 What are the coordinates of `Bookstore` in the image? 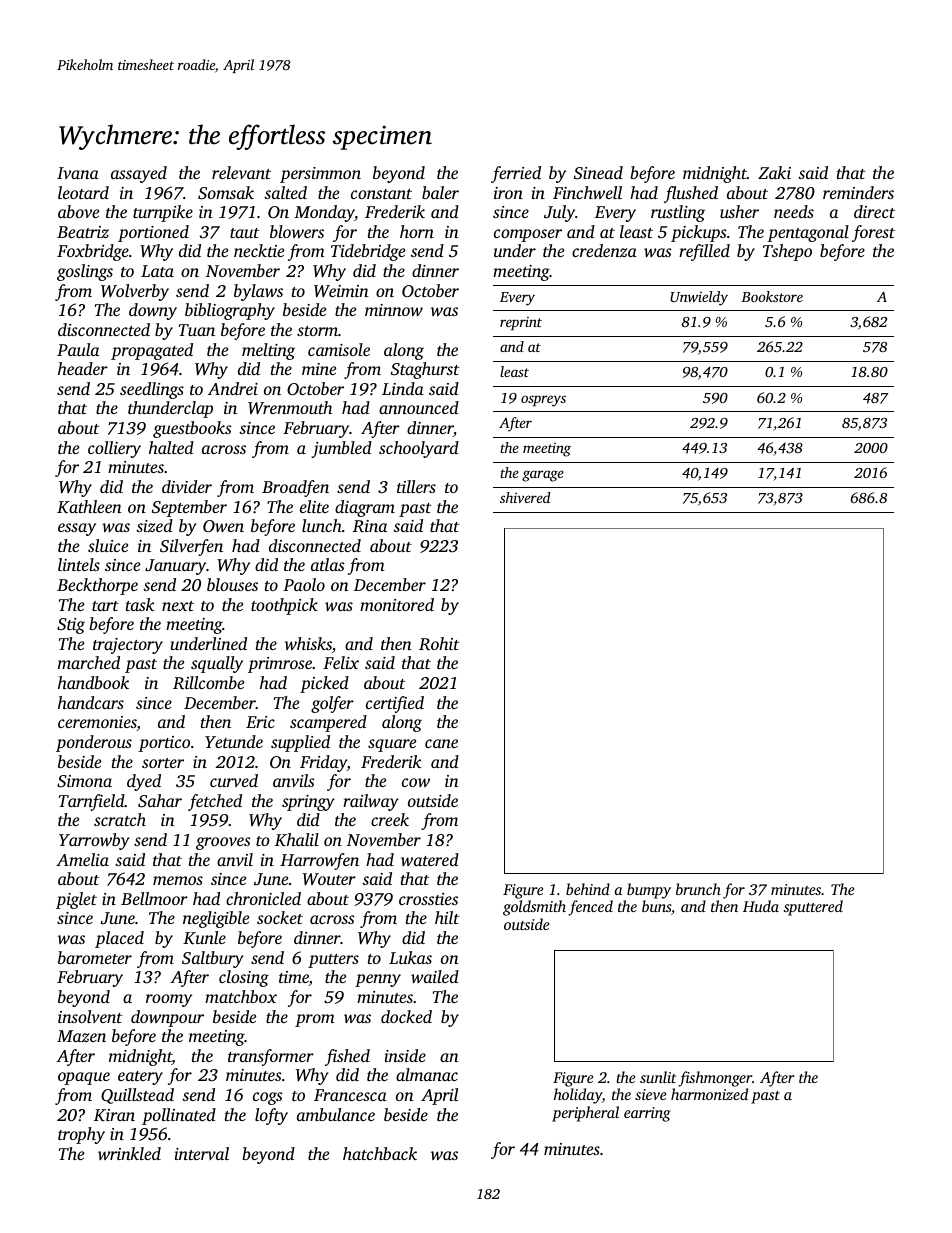 It's located at (772, 296).
